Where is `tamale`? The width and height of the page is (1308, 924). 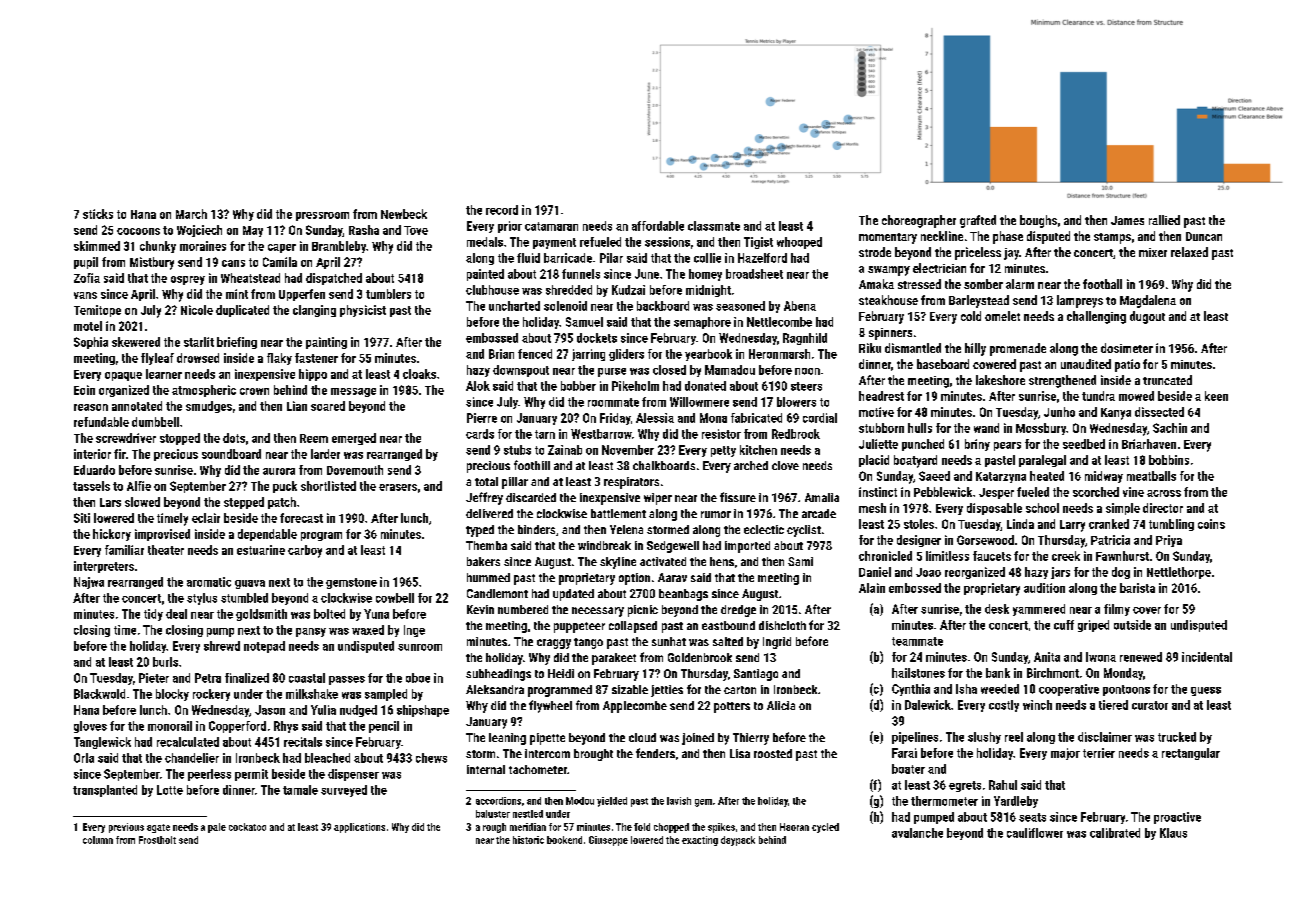 tamale is located at coordinates (300, 790).
